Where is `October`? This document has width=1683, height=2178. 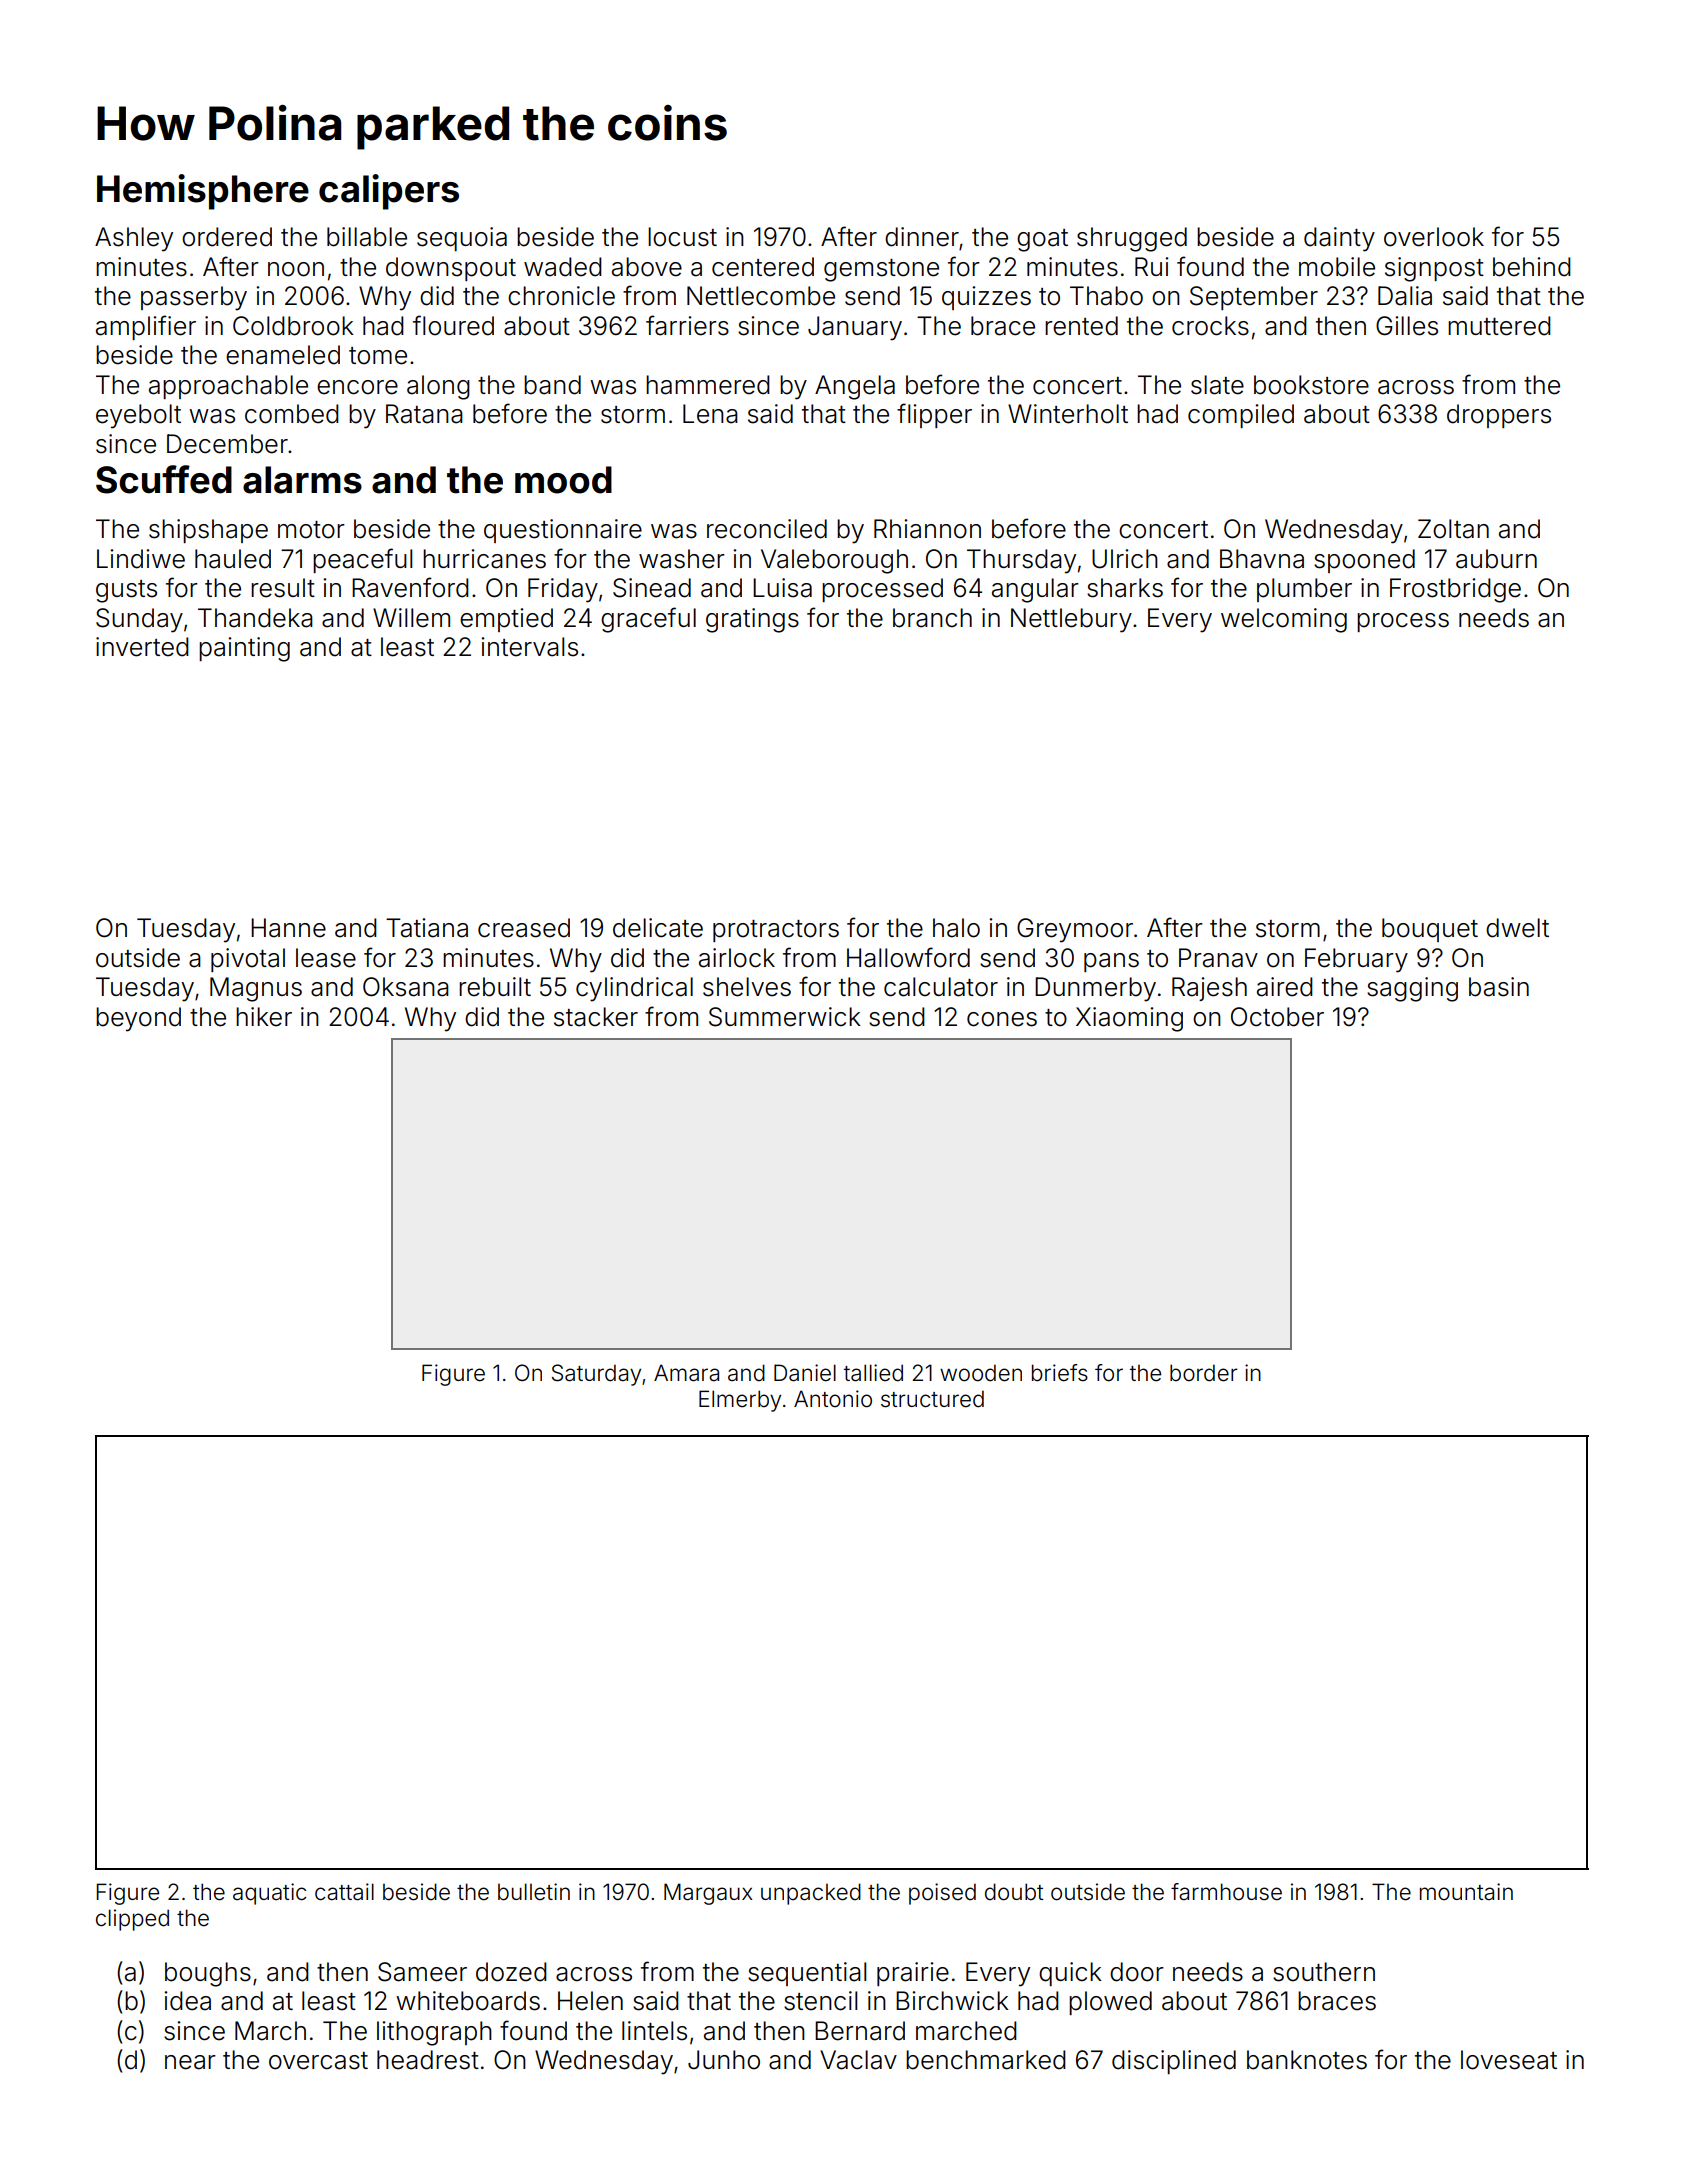
October is located at coordinates (1277, 1017).
